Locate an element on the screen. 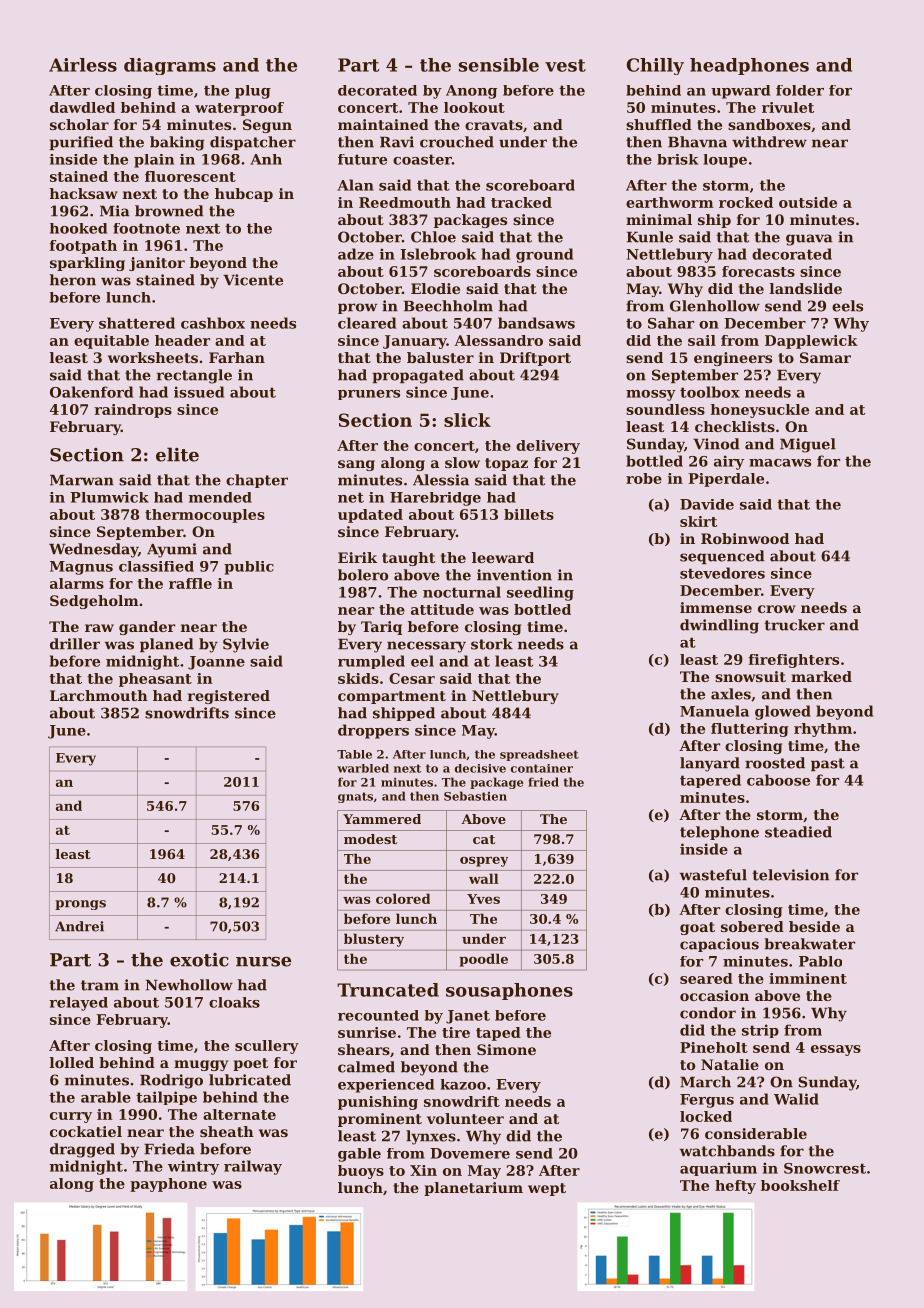  Snowcrest is located at coordinates (825, 1168).
